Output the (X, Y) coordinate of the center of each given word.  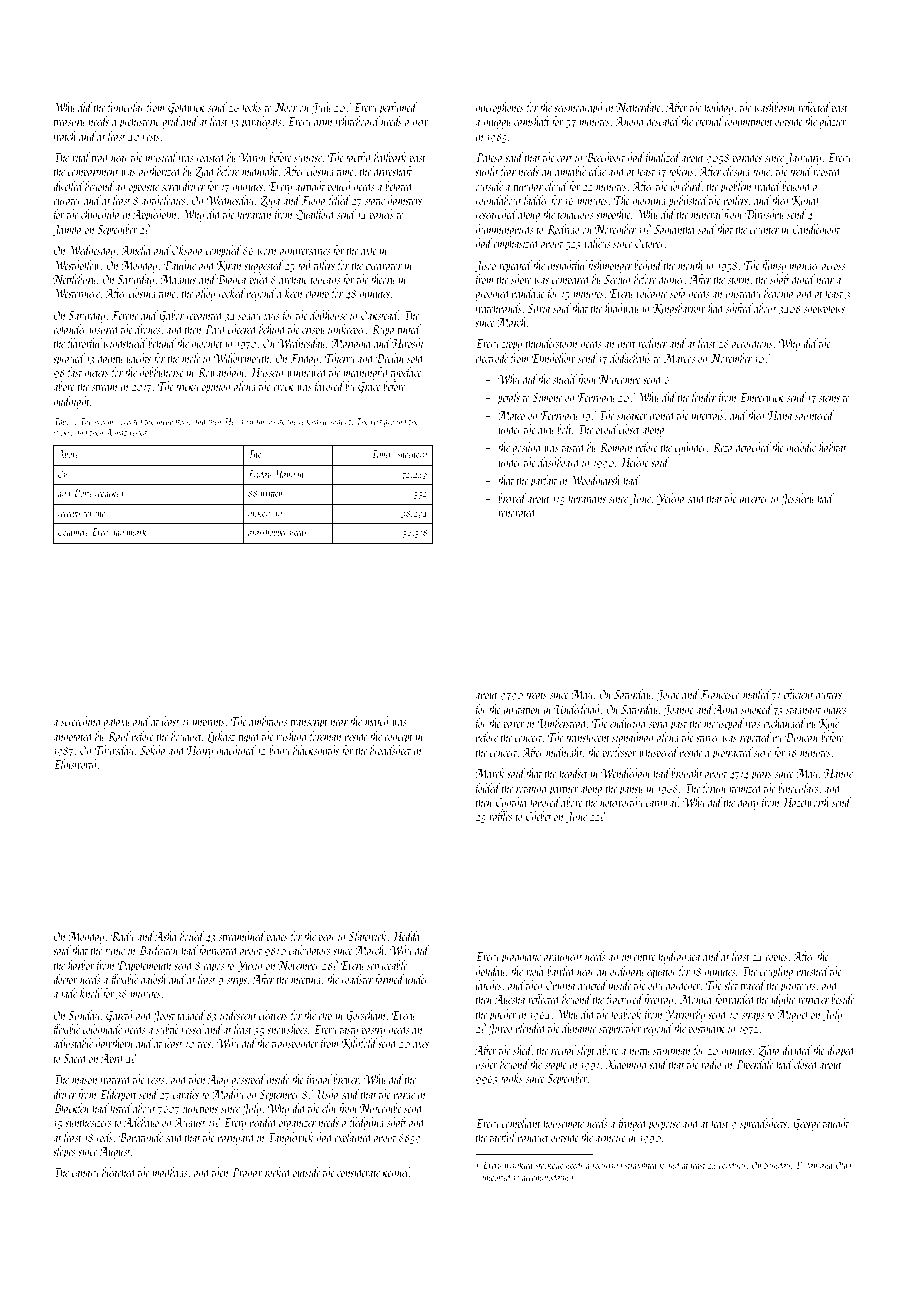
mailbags (169, 1173)
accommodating (547, 1177)
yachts (138, 359)
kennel (396, 1172)
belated (399, 186)
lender (704, 397)
